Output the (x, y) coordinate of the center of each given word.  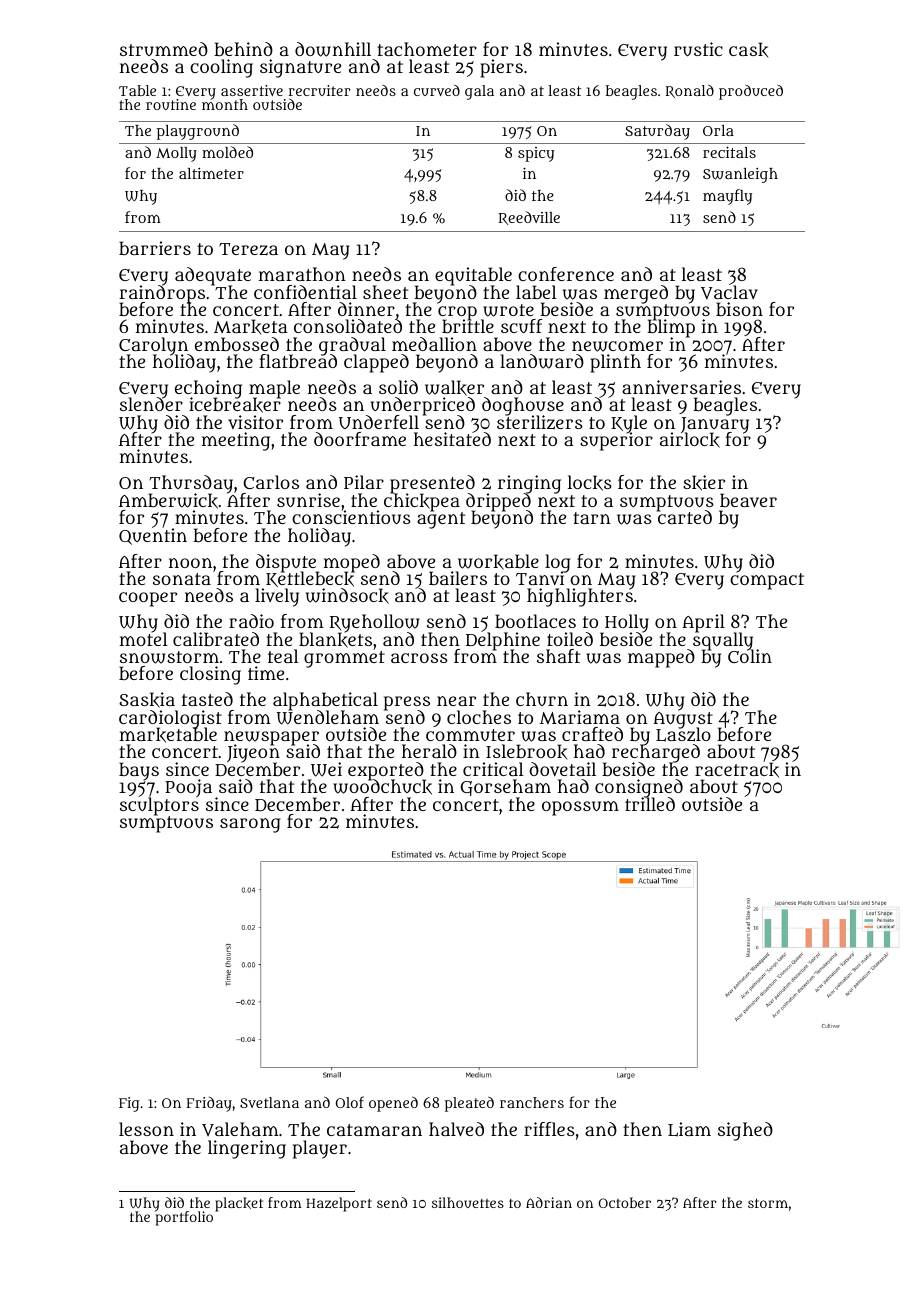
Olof (350, 1102)
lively (277, 597)
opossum (580, 808)
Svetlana (269, 1102)
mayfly (727, 197)
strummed (164, 49)
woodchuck (382, 787)
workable (498, 562)
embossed (237, 344)
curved (437, 90)
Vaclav (729, 292)
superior (616, 442)
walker (454, 388)
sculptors (159, 807)
